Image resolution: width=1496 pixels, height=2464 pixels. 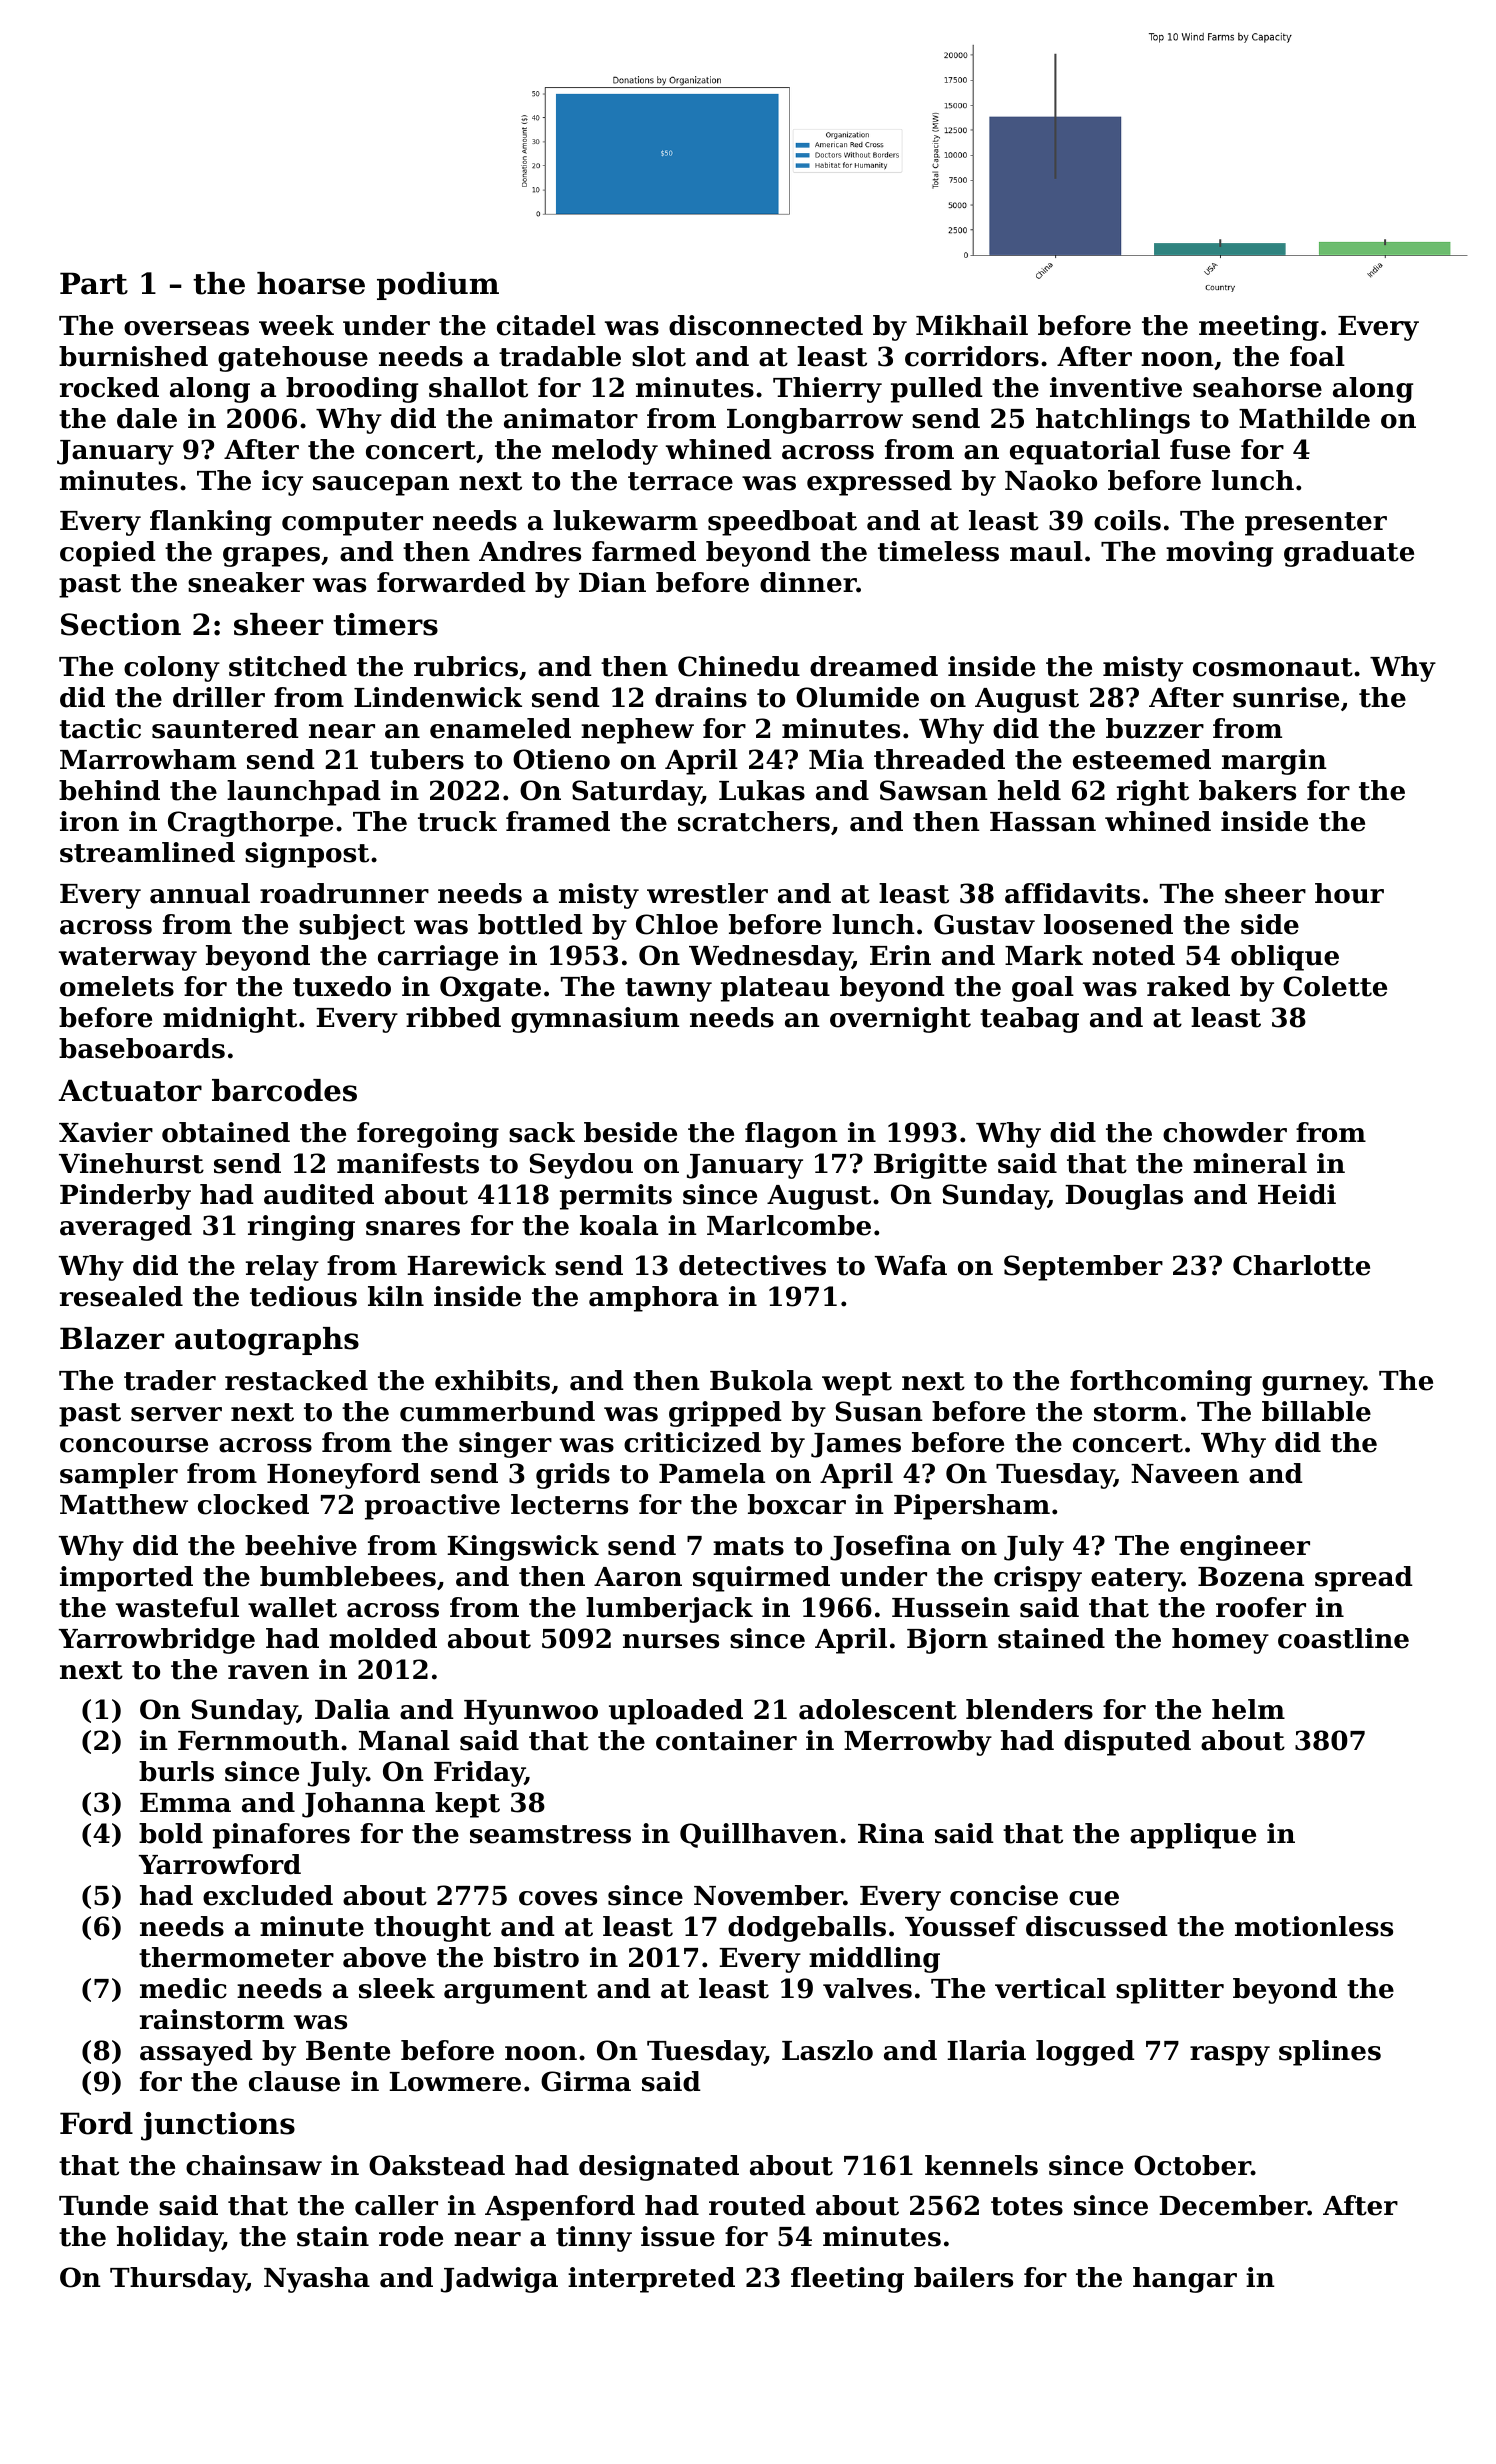 I want to click on Colette, so click(x=1335, y=986).
